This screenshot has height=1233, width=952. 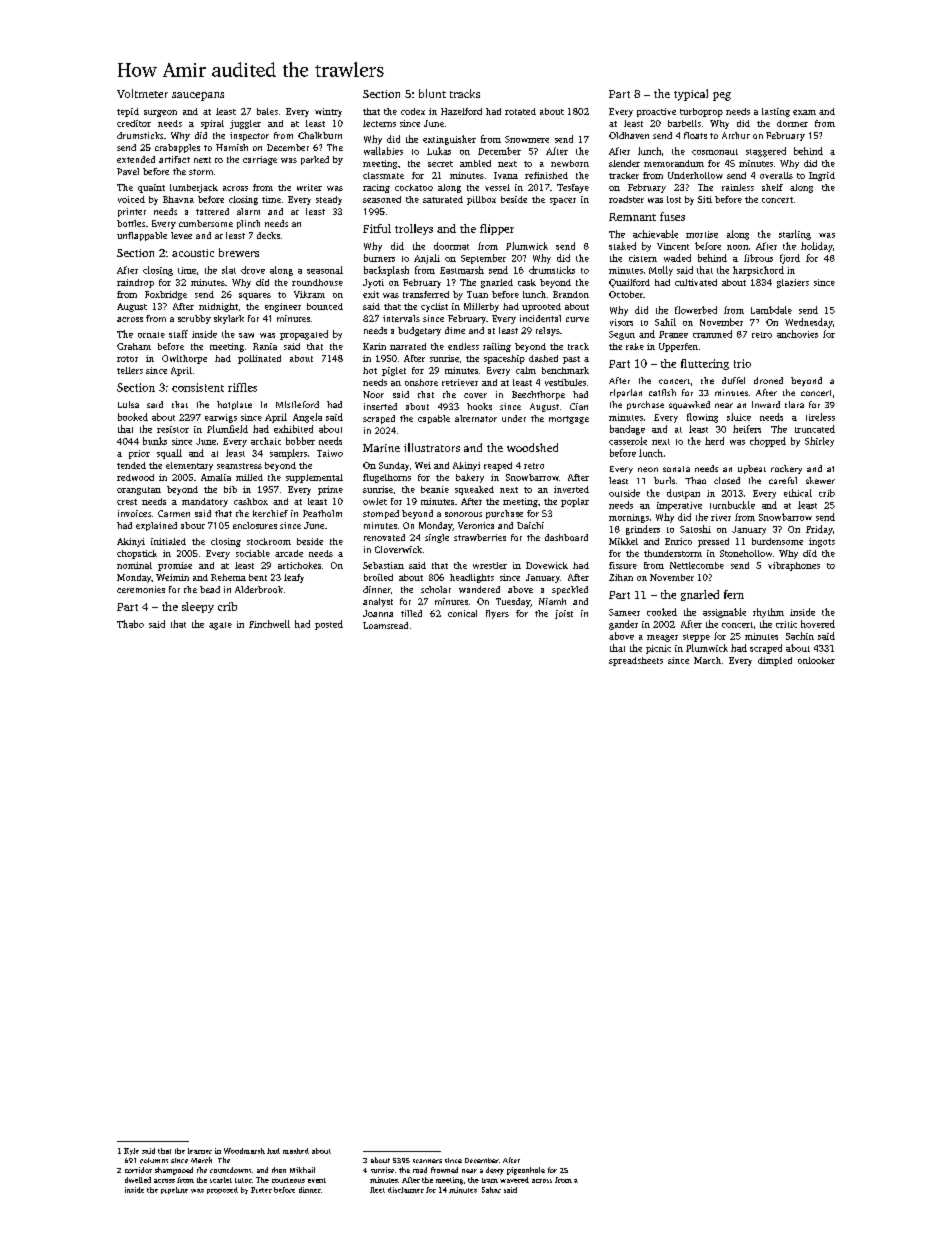 I want to click on Kyle, so click(x=131, y=1151).
